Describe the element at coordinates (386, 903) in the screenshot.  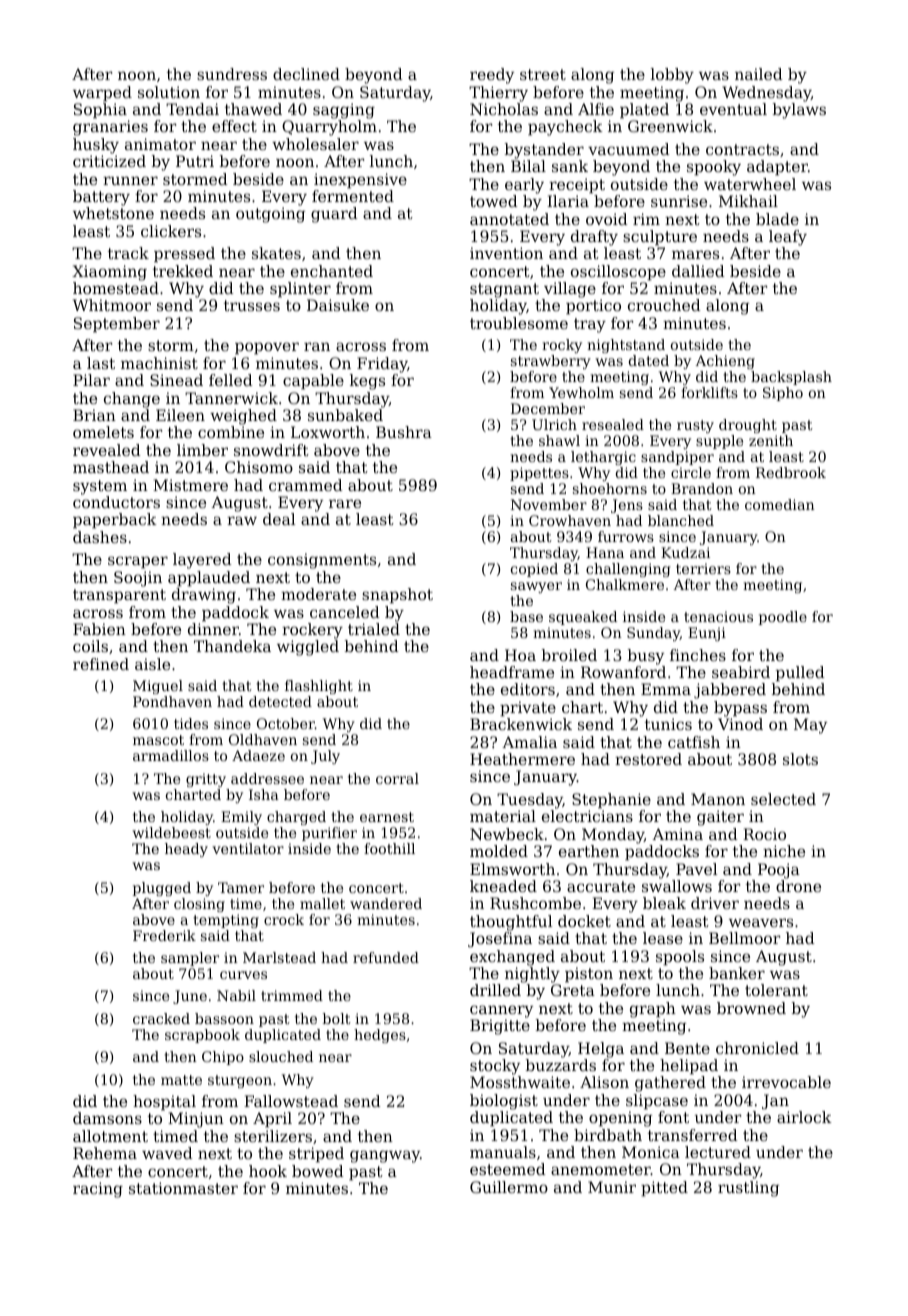
I see `wandered` at that location.
